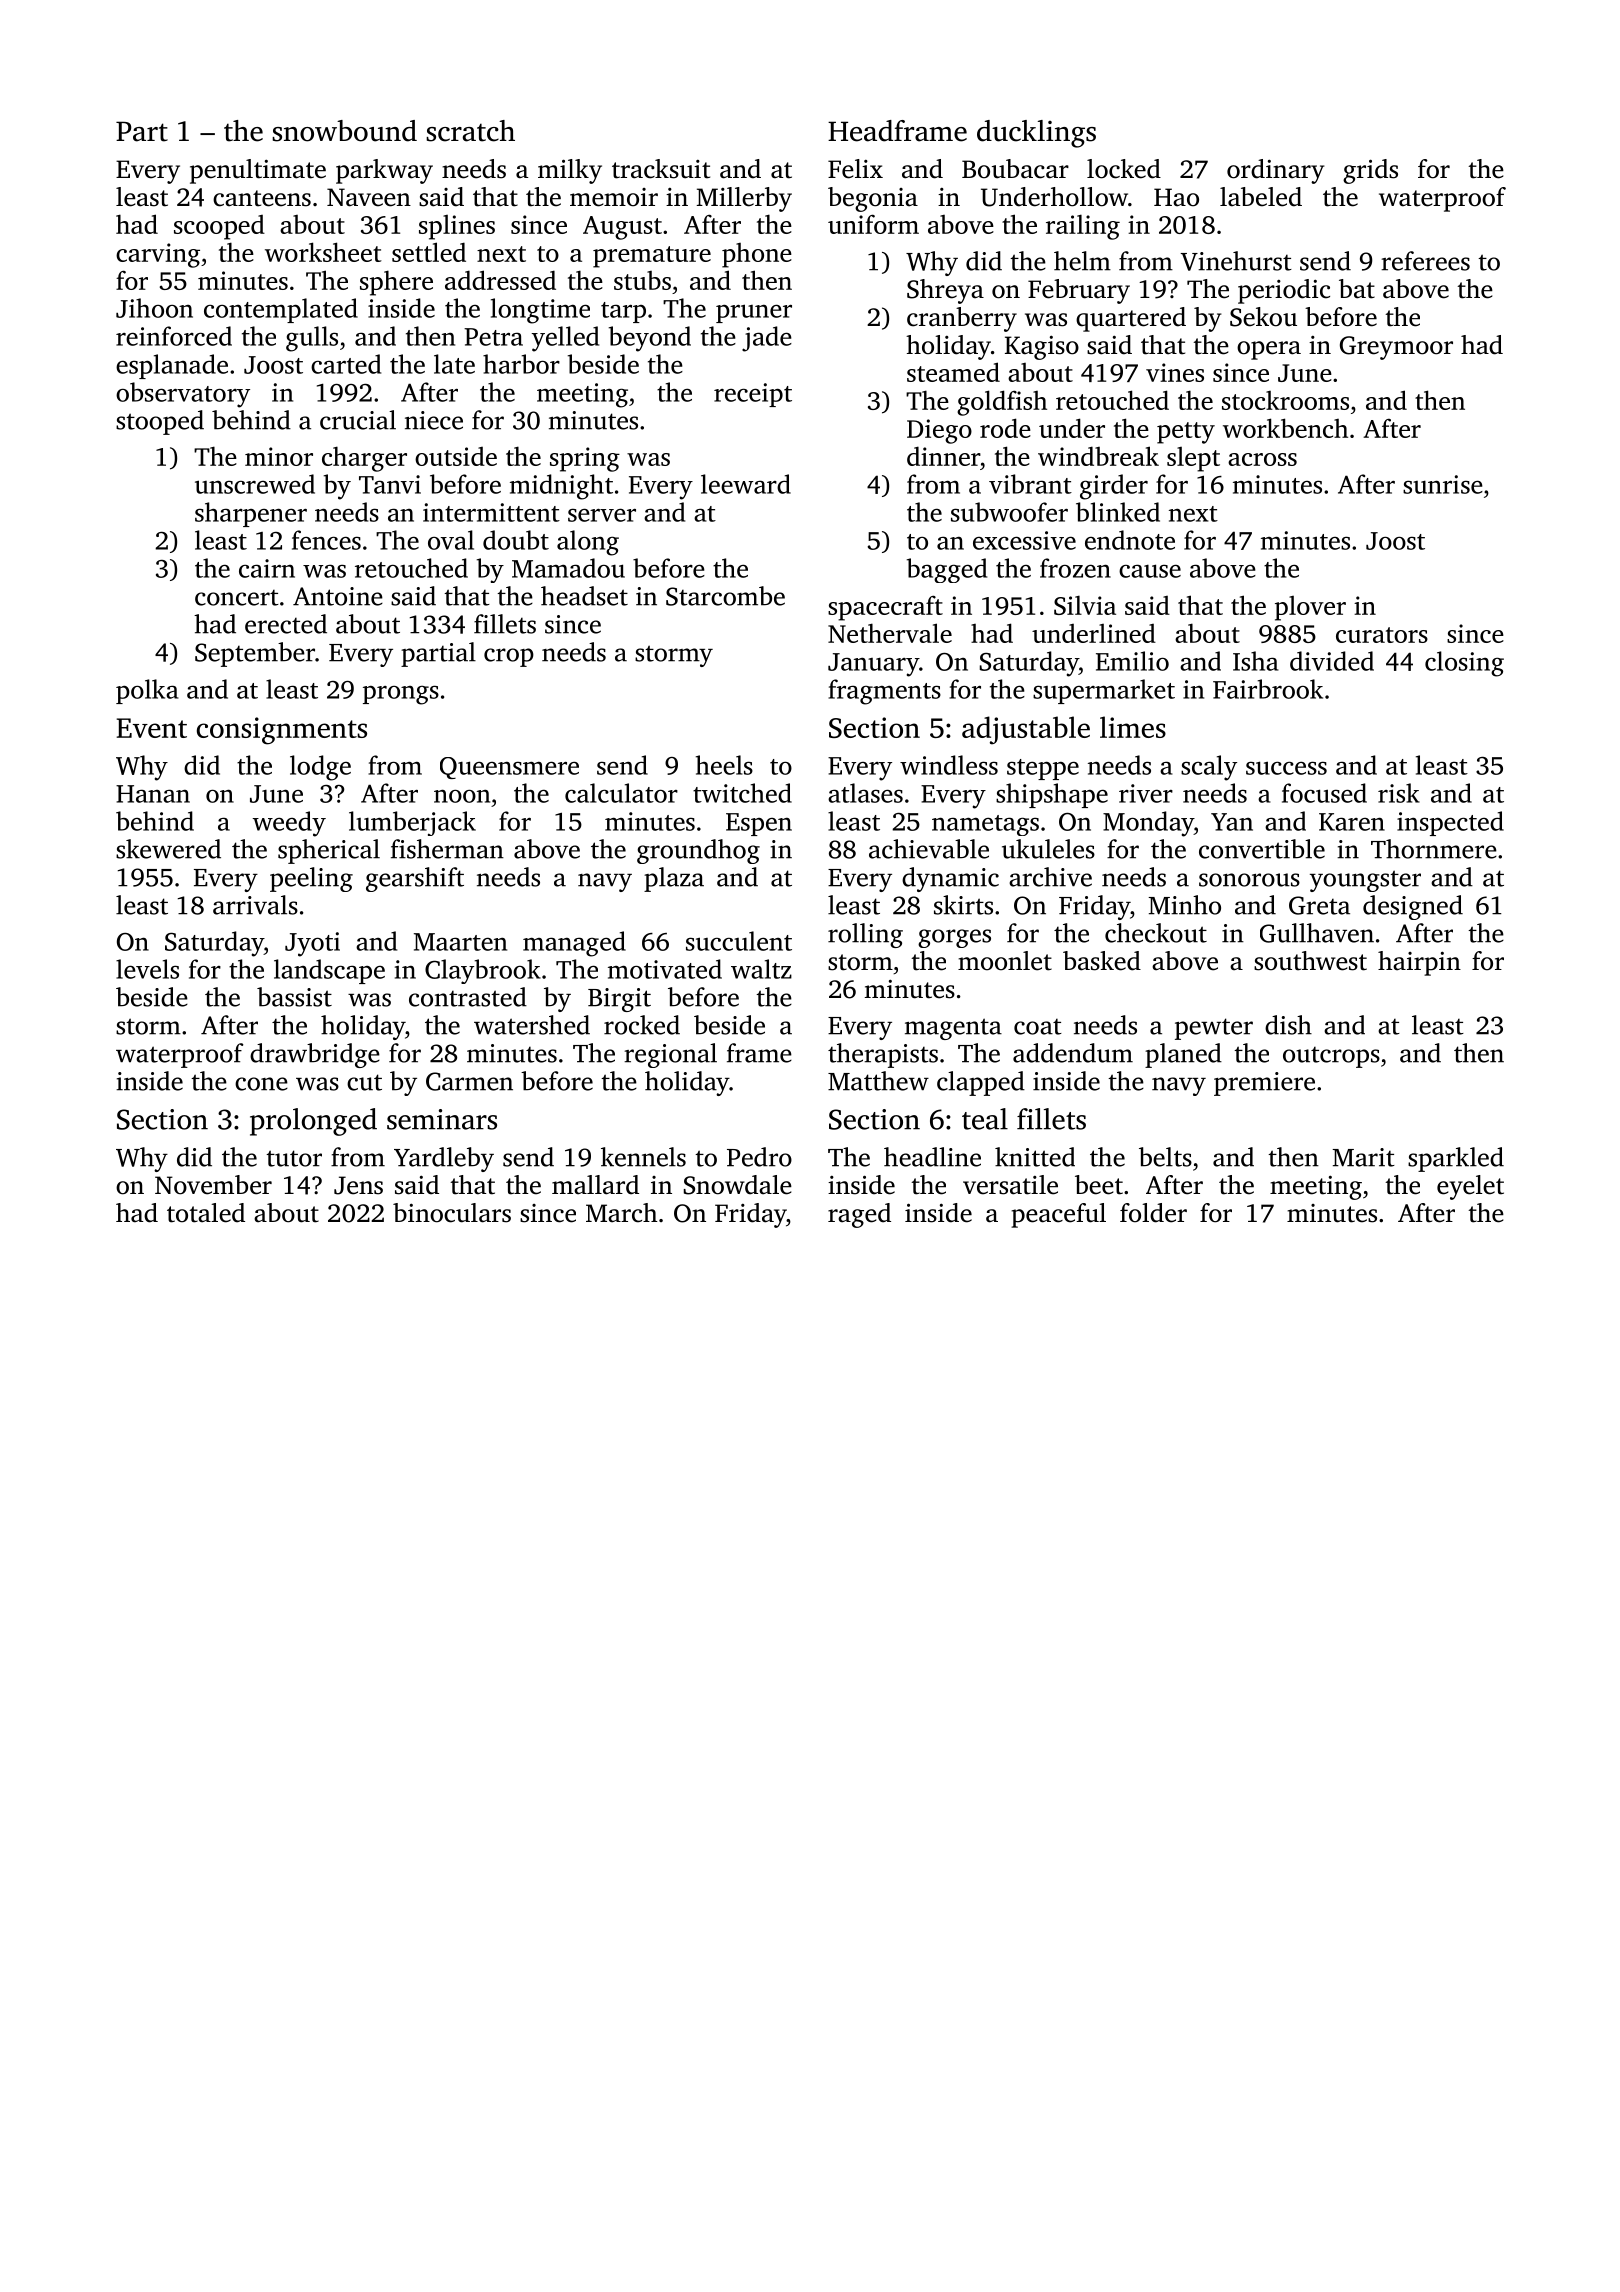 This page has height=2292, width=1620. What do you see at coordinates (1232, 822) in the page?
I see `Yan` at bounding box center [1232, 822].
